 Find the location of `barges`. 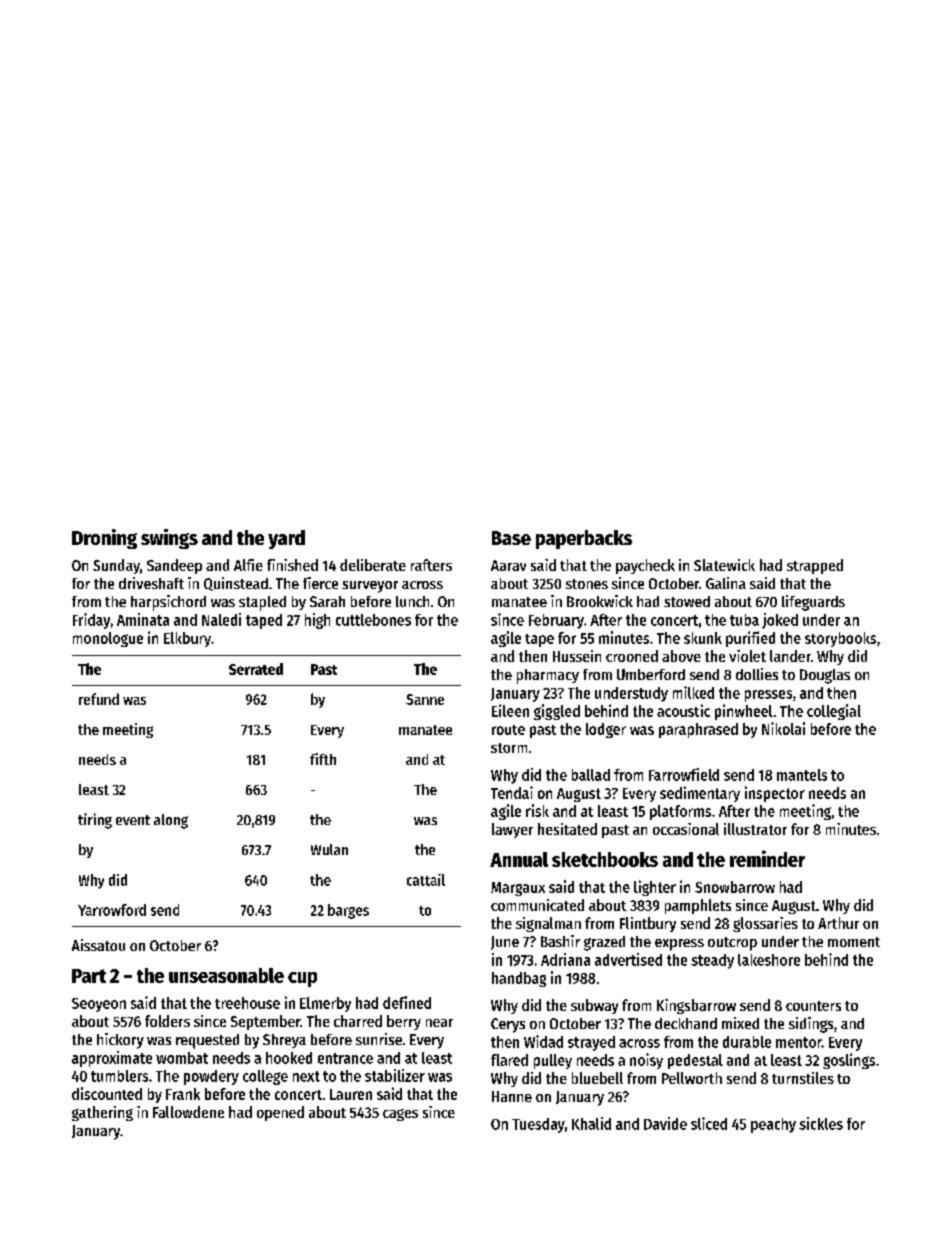

barges is located at coordinates (348, 911).
